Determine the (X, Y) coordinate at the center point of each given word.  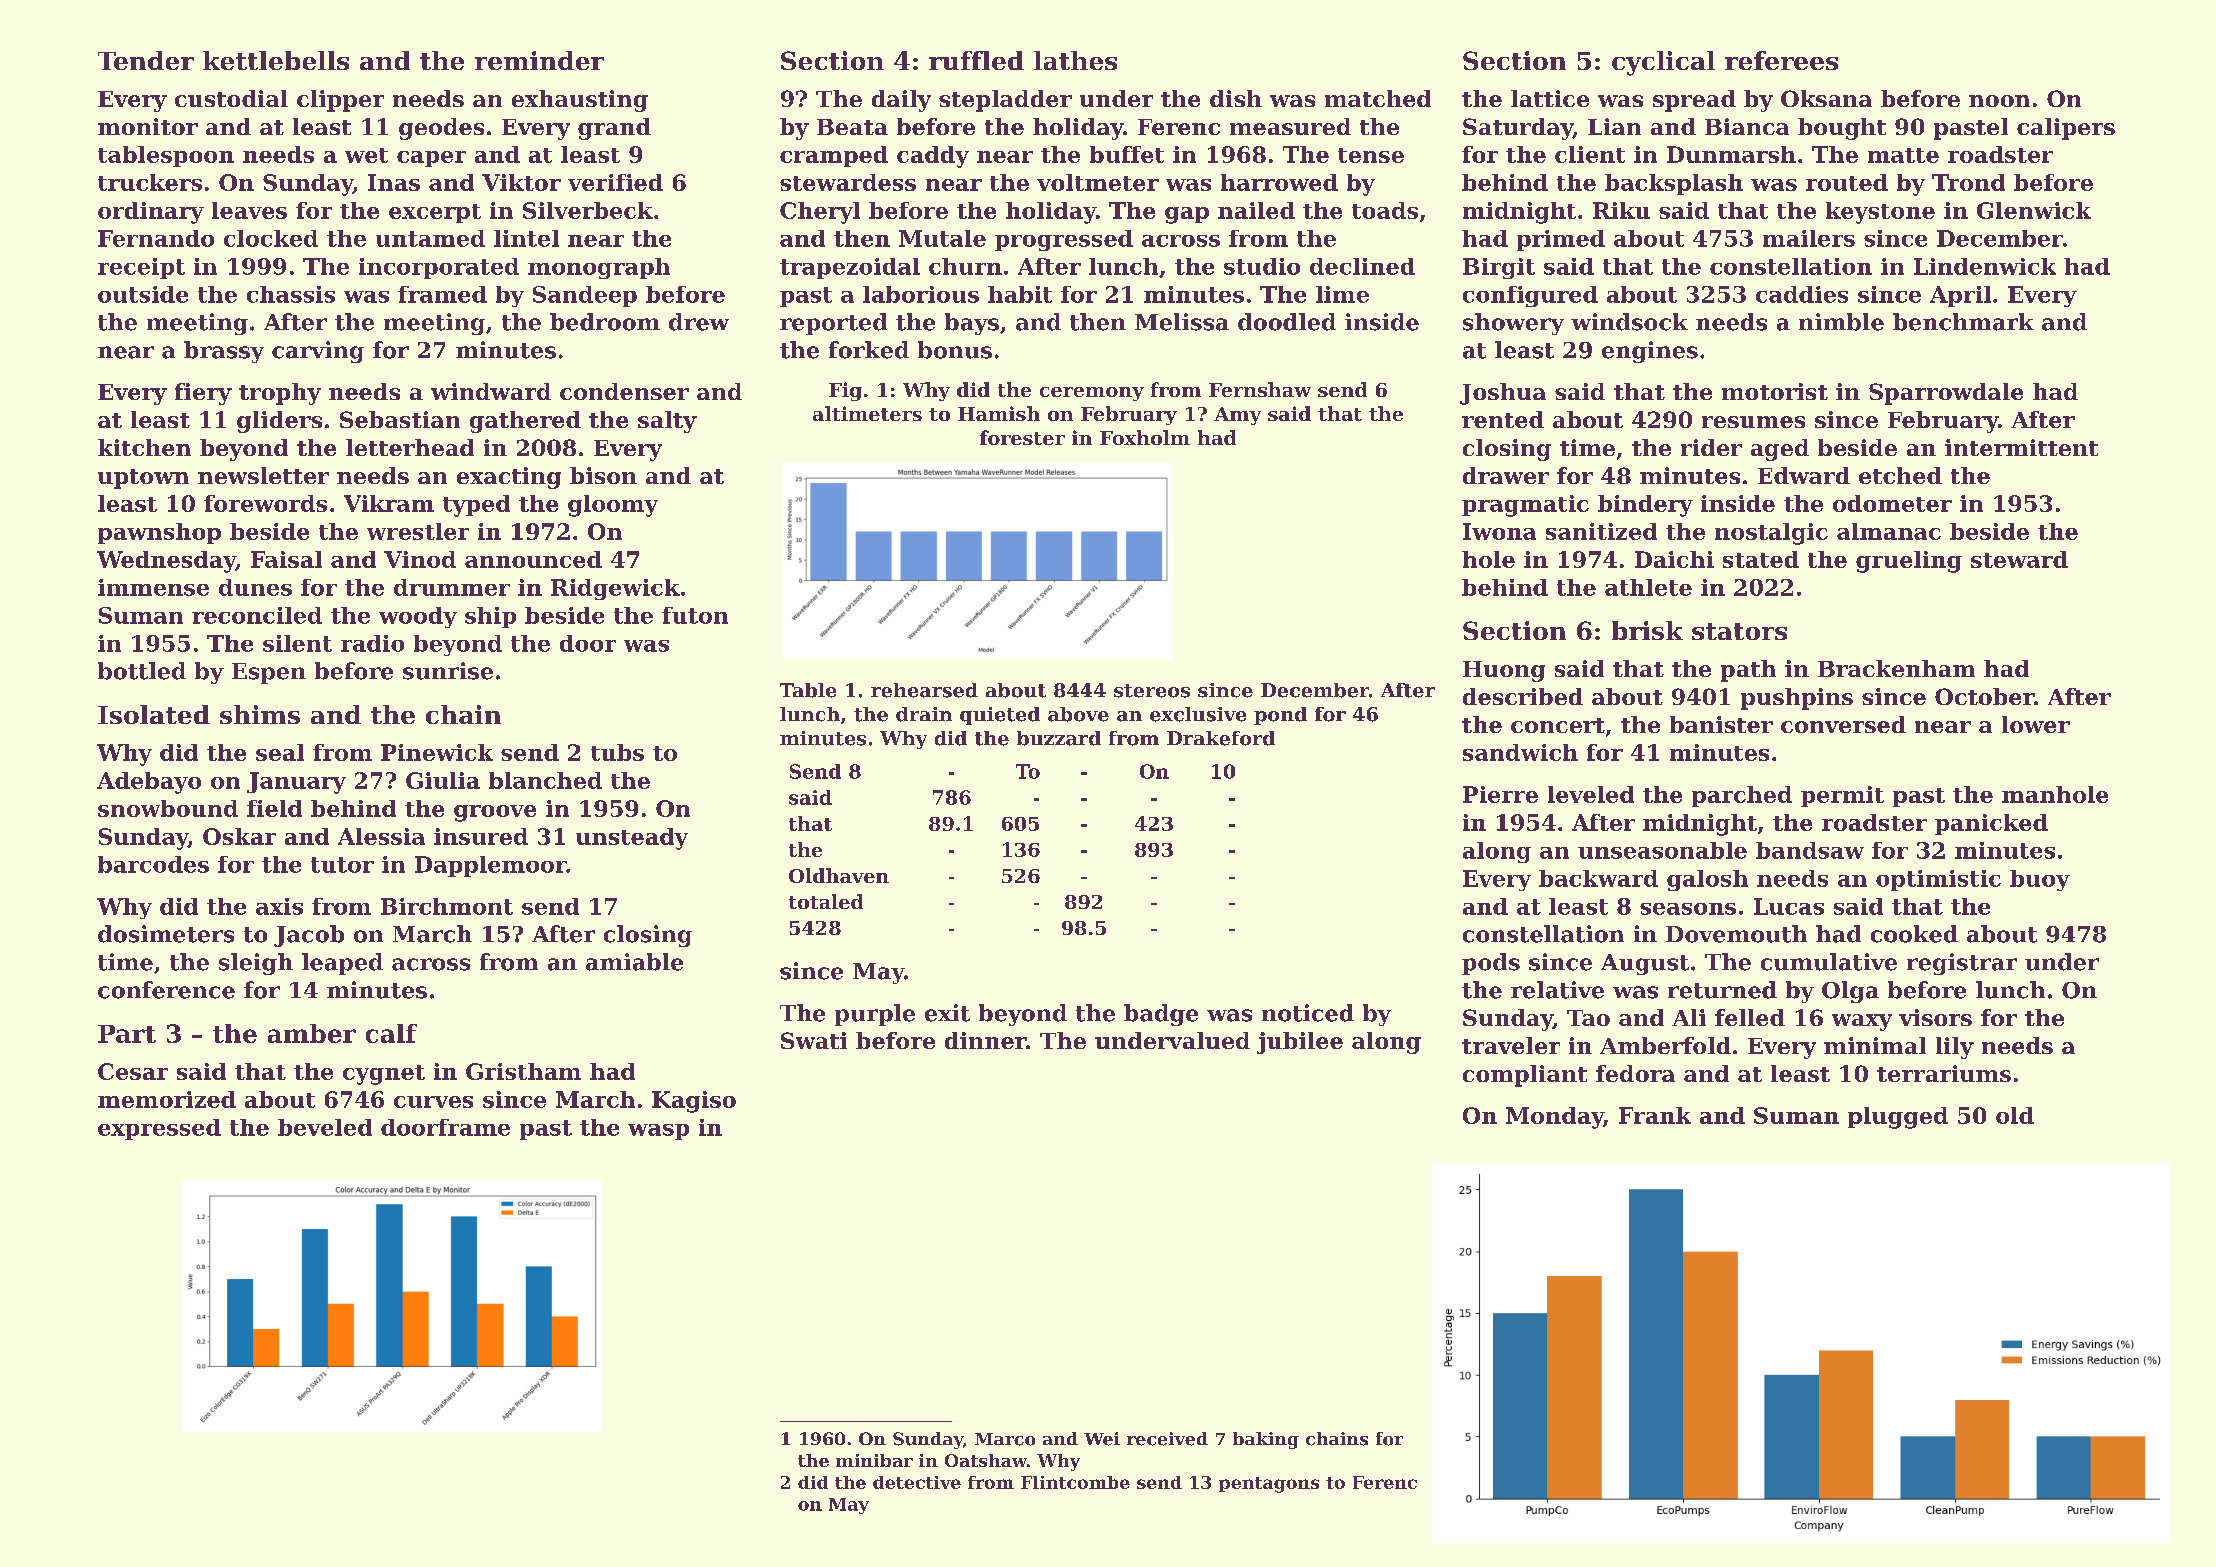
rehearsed (924, 690)
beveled (325, 1127)
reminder (539, 60)
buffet (1127, 154)
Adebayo (149, 783)
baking (1266, 1440)
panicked (1991, 824)
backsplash (1674, 184)
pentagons (1269, 1485)
